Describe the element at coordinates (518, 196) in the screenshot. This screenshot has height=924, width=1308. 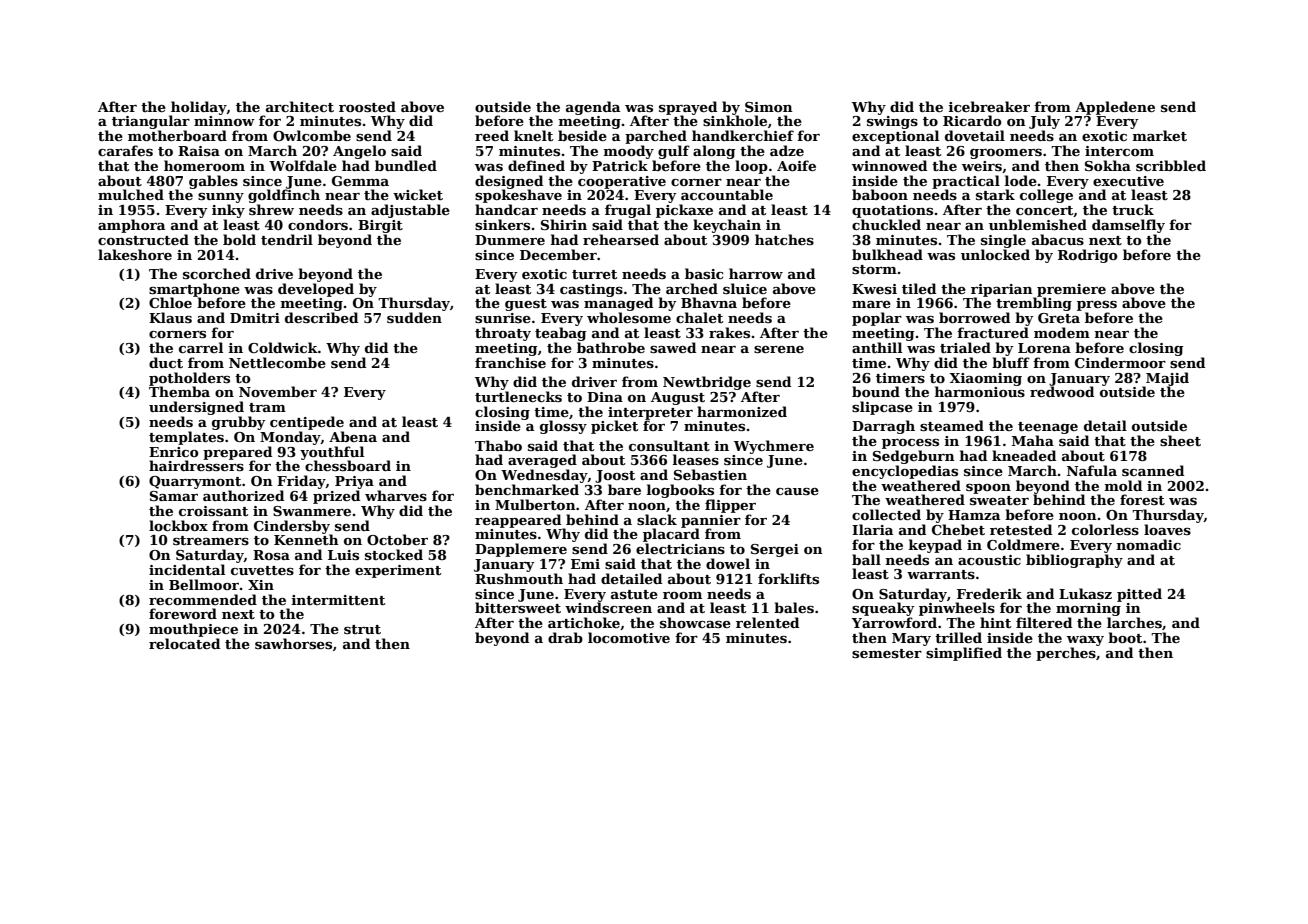
I see `spokeshave` at that location.
